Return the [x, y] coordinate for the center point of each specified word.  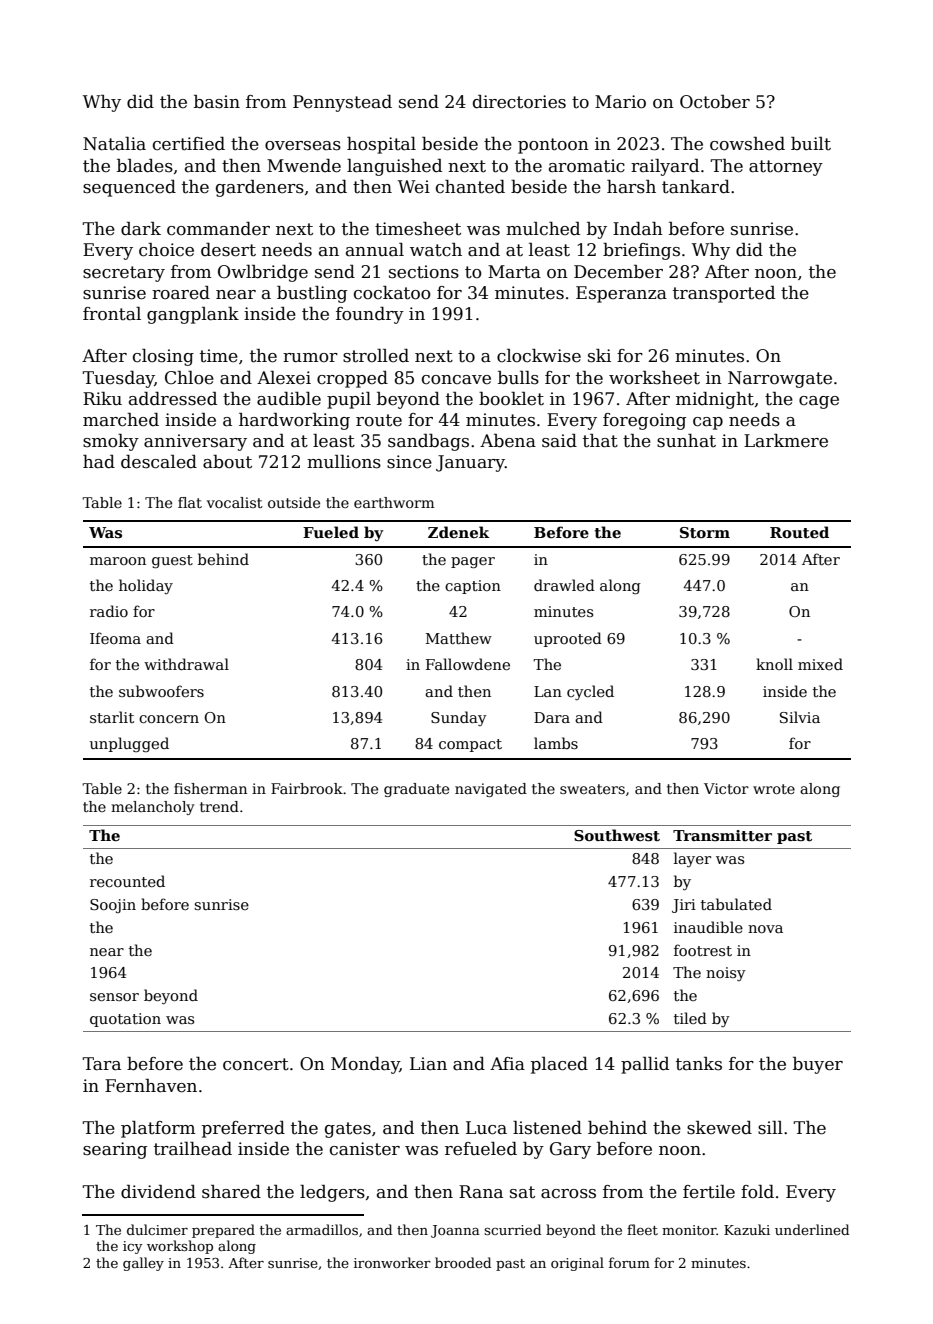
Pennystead [342, 103]
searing [115, 1150]
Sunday [459, 718]
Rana [481, 1192]
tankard [696, 187]
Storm [705, 532]
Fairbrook [307, 788]
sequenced [129, 188]
